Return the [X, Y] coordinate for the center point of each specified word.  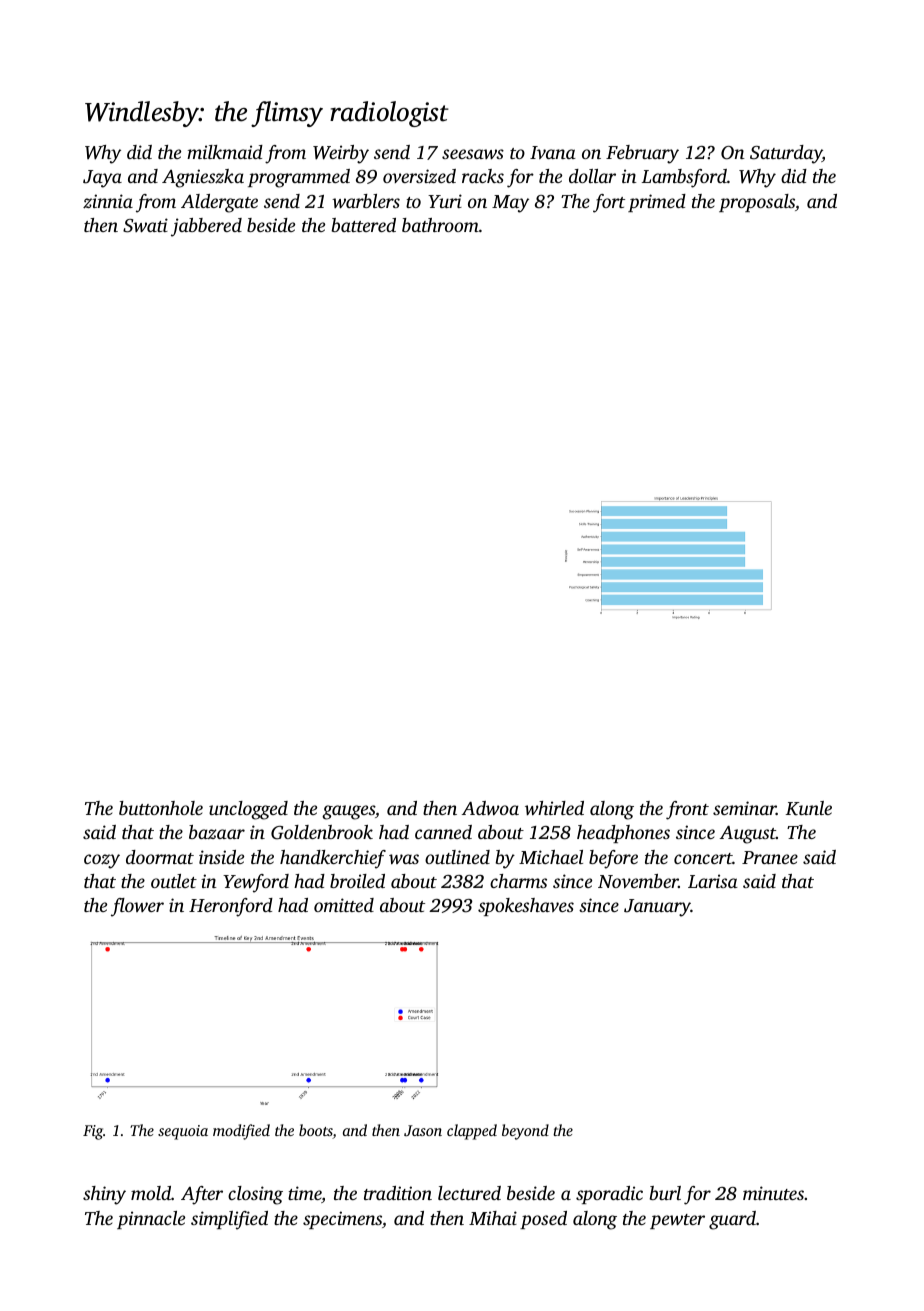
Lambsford [684, 178]
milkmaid [225, 152]
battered [363, 225]
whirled [554, 808]
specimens [342, 1220]
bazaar [217, 832]
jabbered [206, 227]
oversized [419, 176]
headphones [623, 834]
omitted [344, 905]
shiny [104, 1195]
